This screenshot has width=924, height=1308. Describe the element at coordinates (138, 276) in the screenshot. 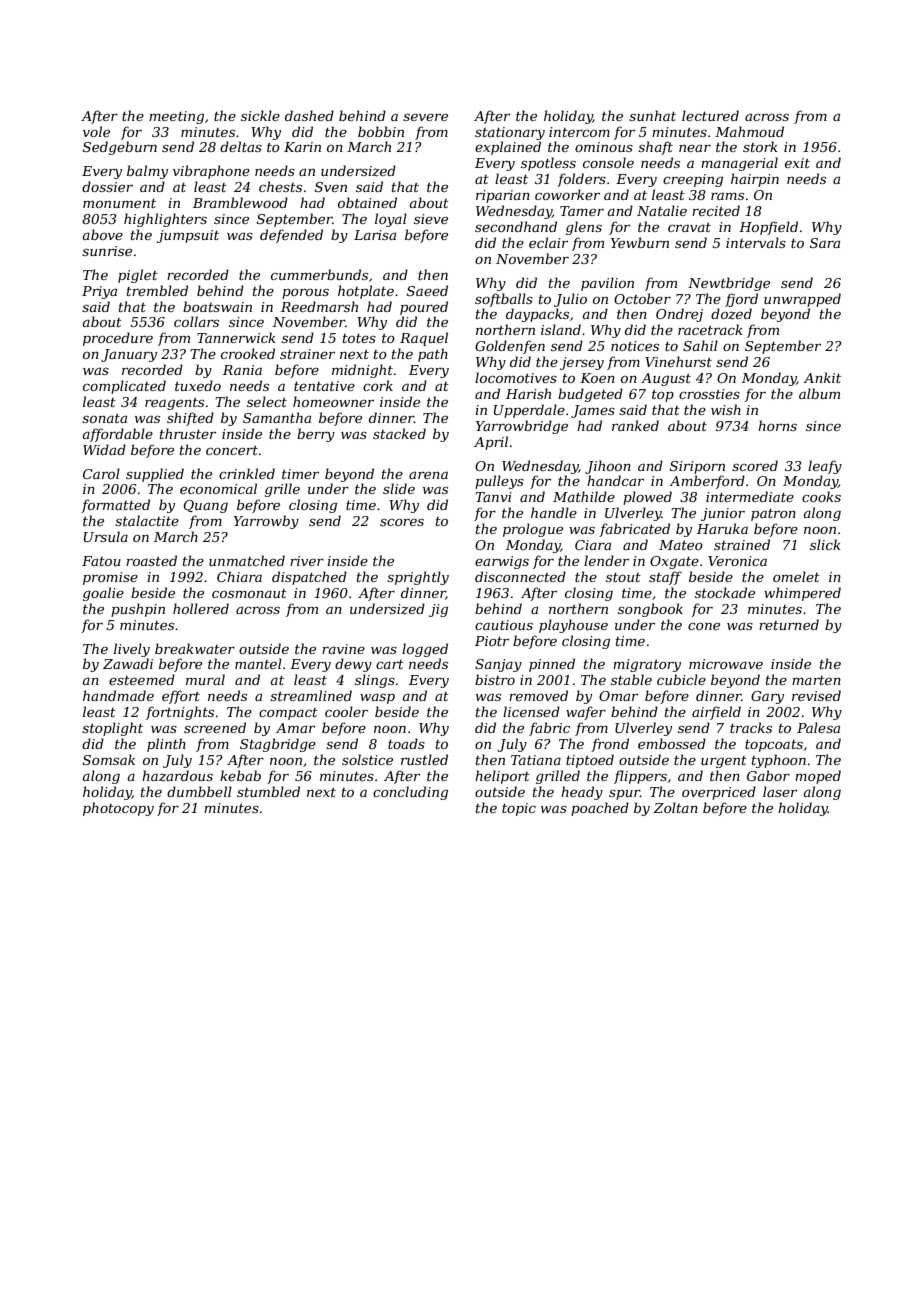

I see `piglet` at that location.
